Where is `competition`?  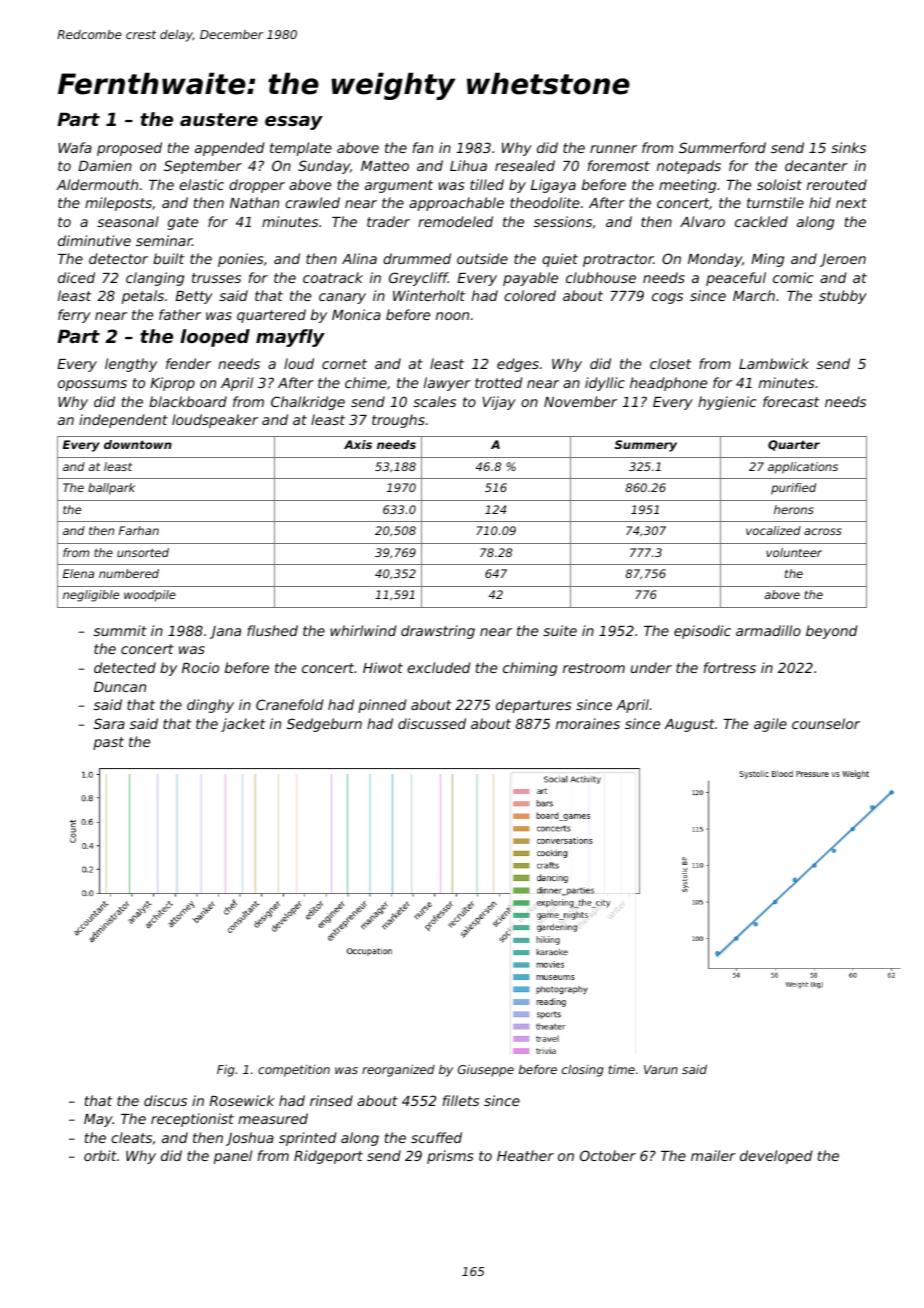
competition is located at coordinates (294, 1071).
